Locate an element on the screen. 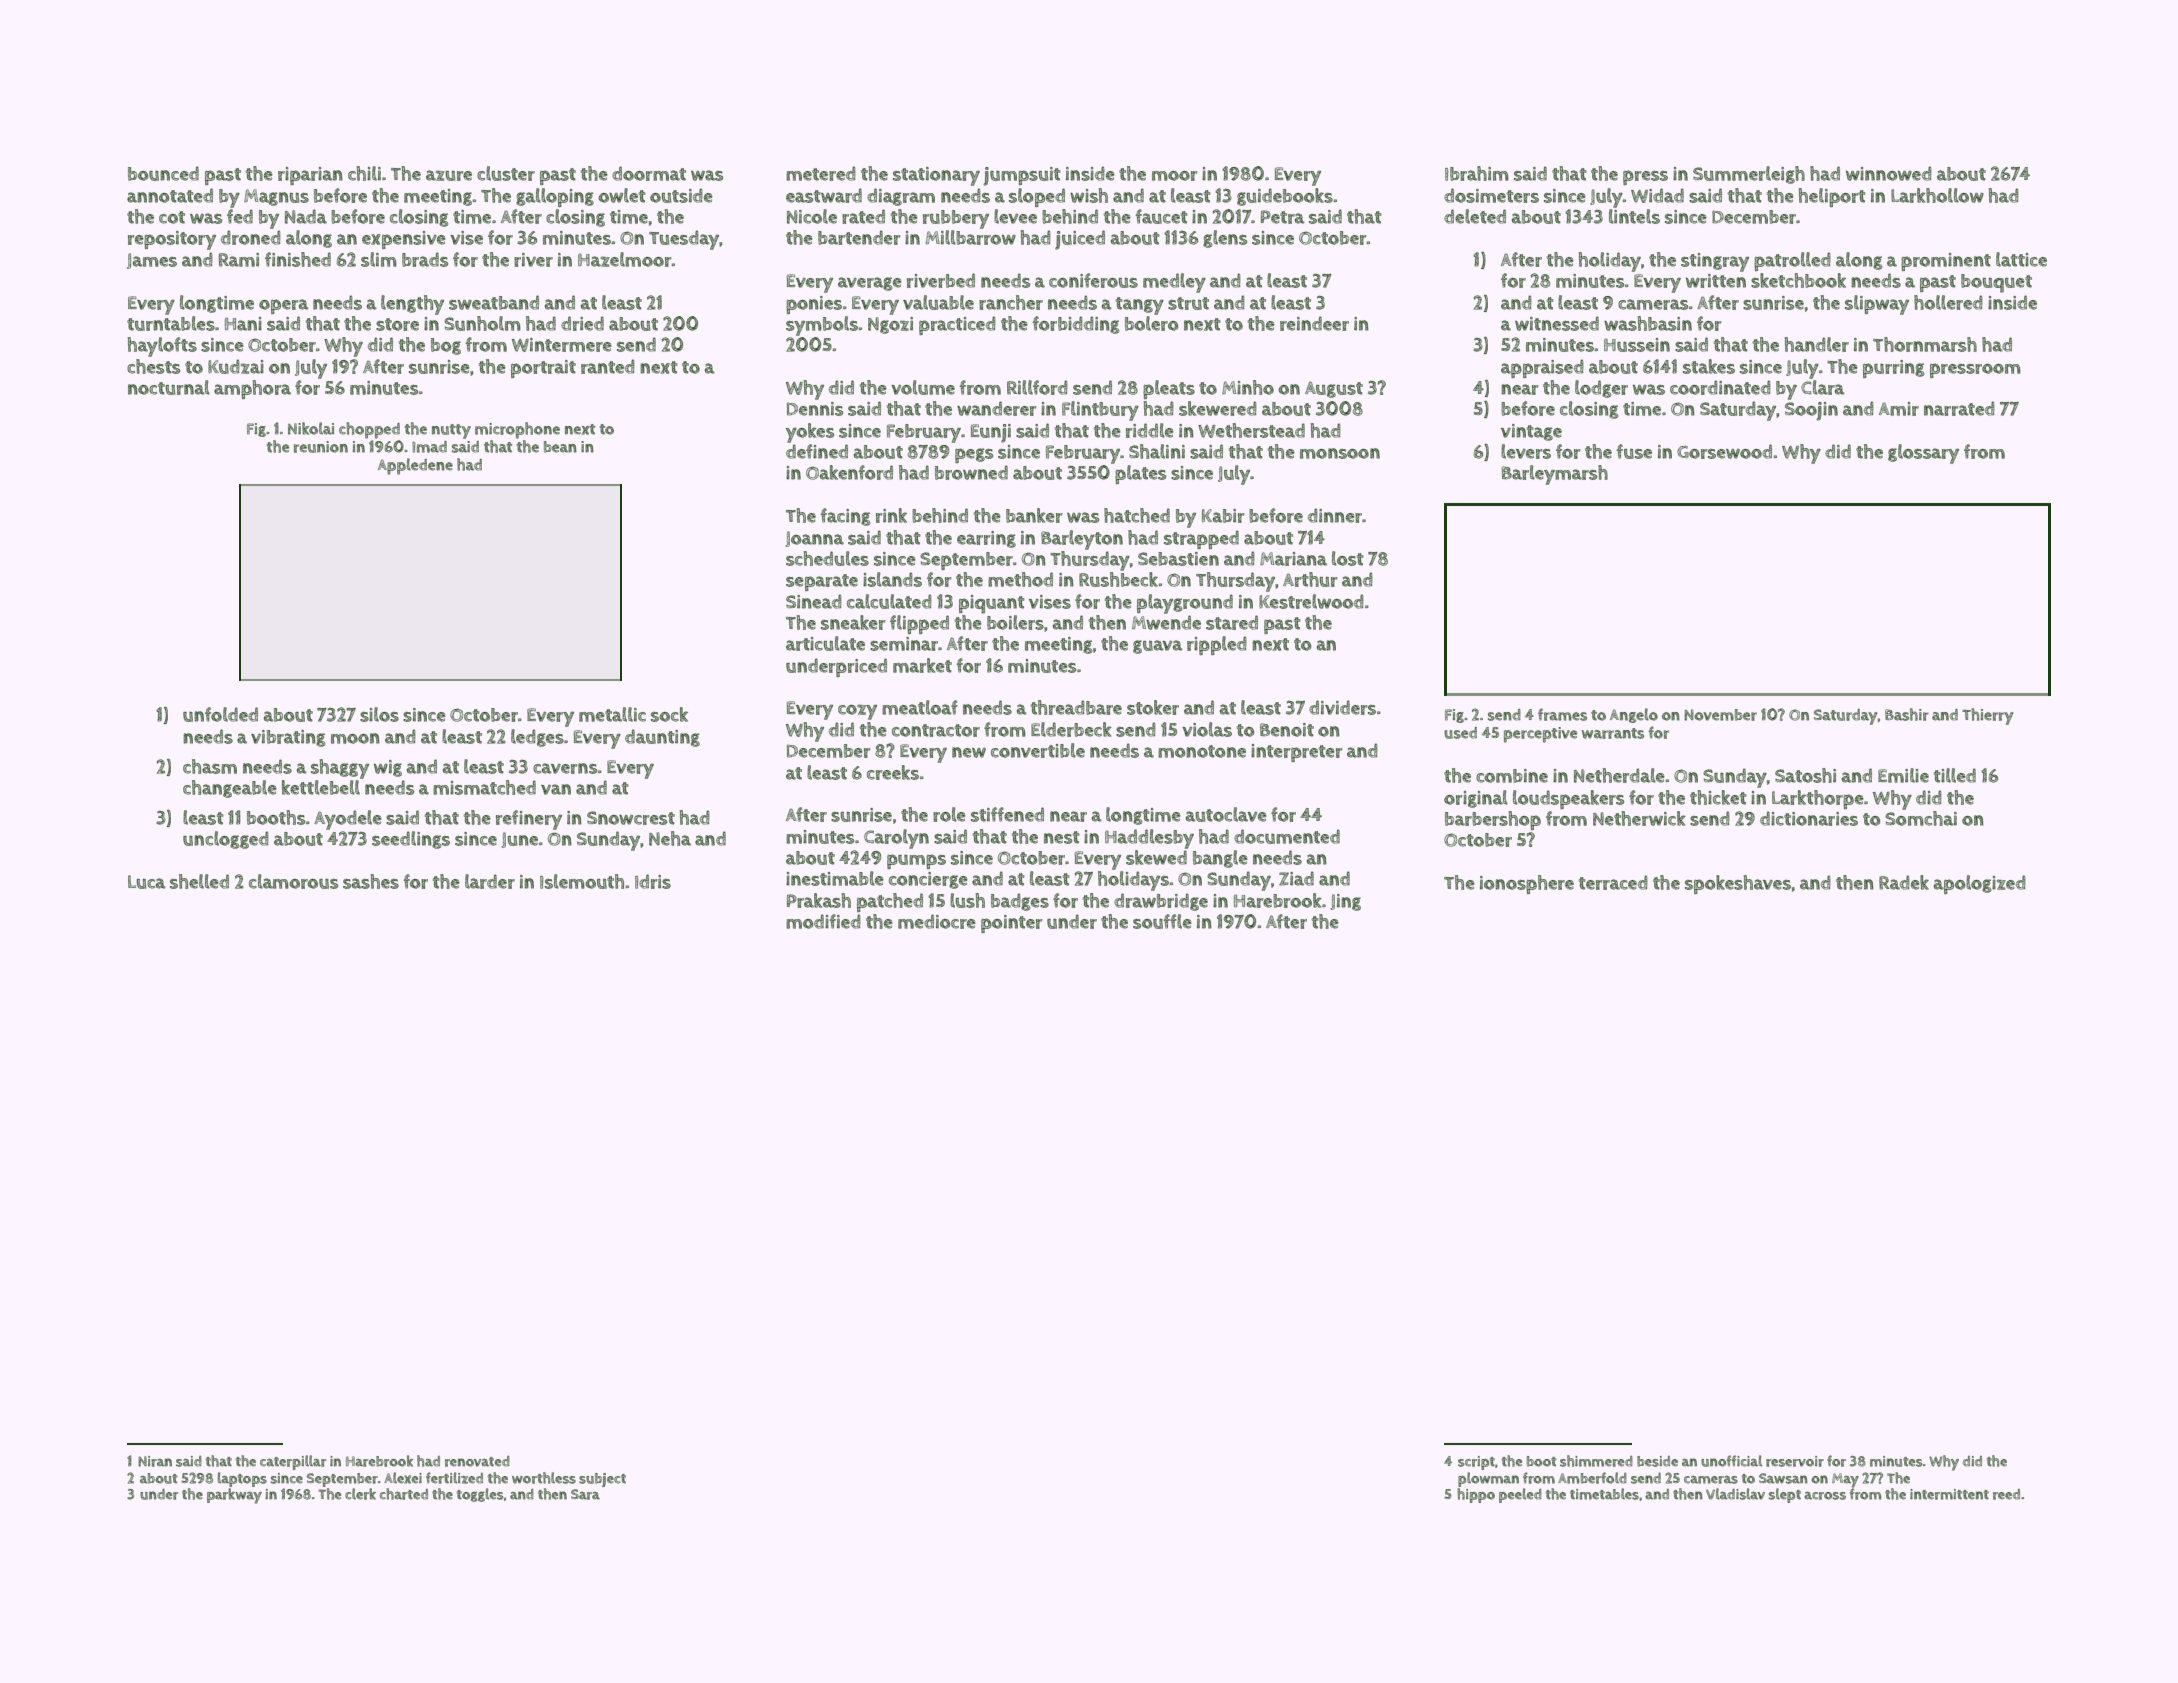 This screenshot has height=1683, width=2178. Ibrahim is located at coordinates (1477, 173).
